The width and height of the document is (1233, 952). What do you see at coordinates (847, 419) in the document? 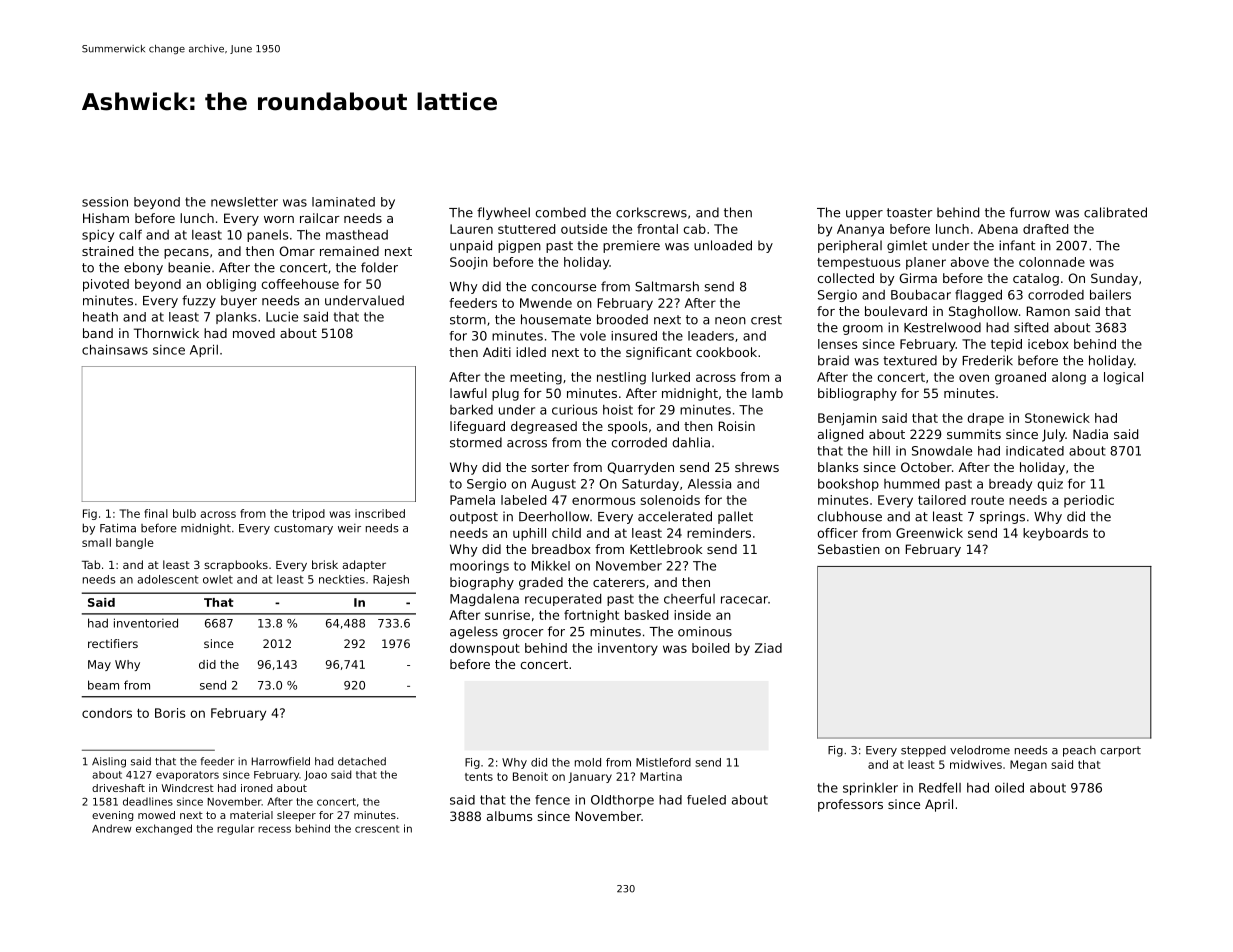
I see `Benjamin` at bounding box center [847, 419].
